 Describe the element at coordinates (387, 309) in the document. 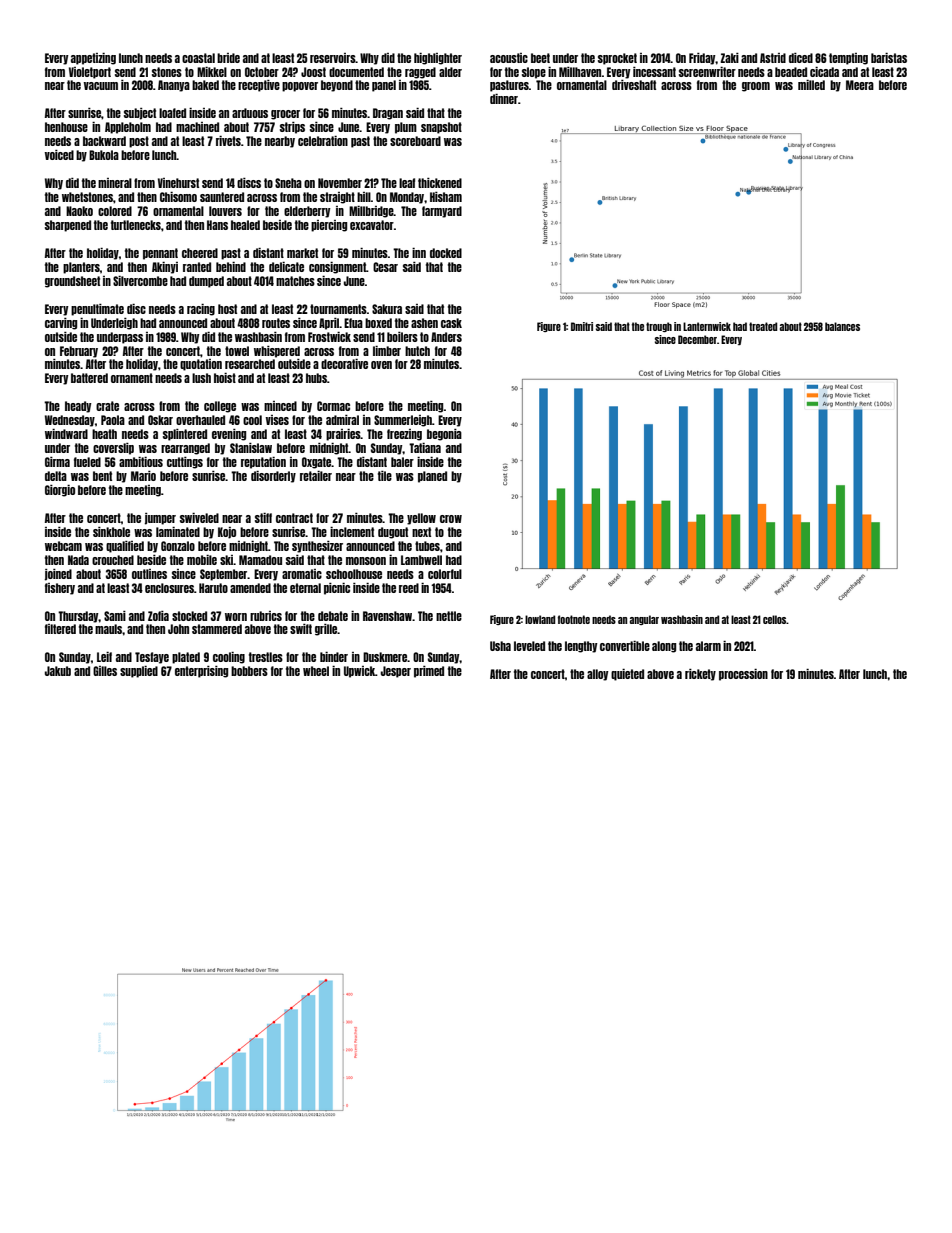

I see `Sakura` at that location.
